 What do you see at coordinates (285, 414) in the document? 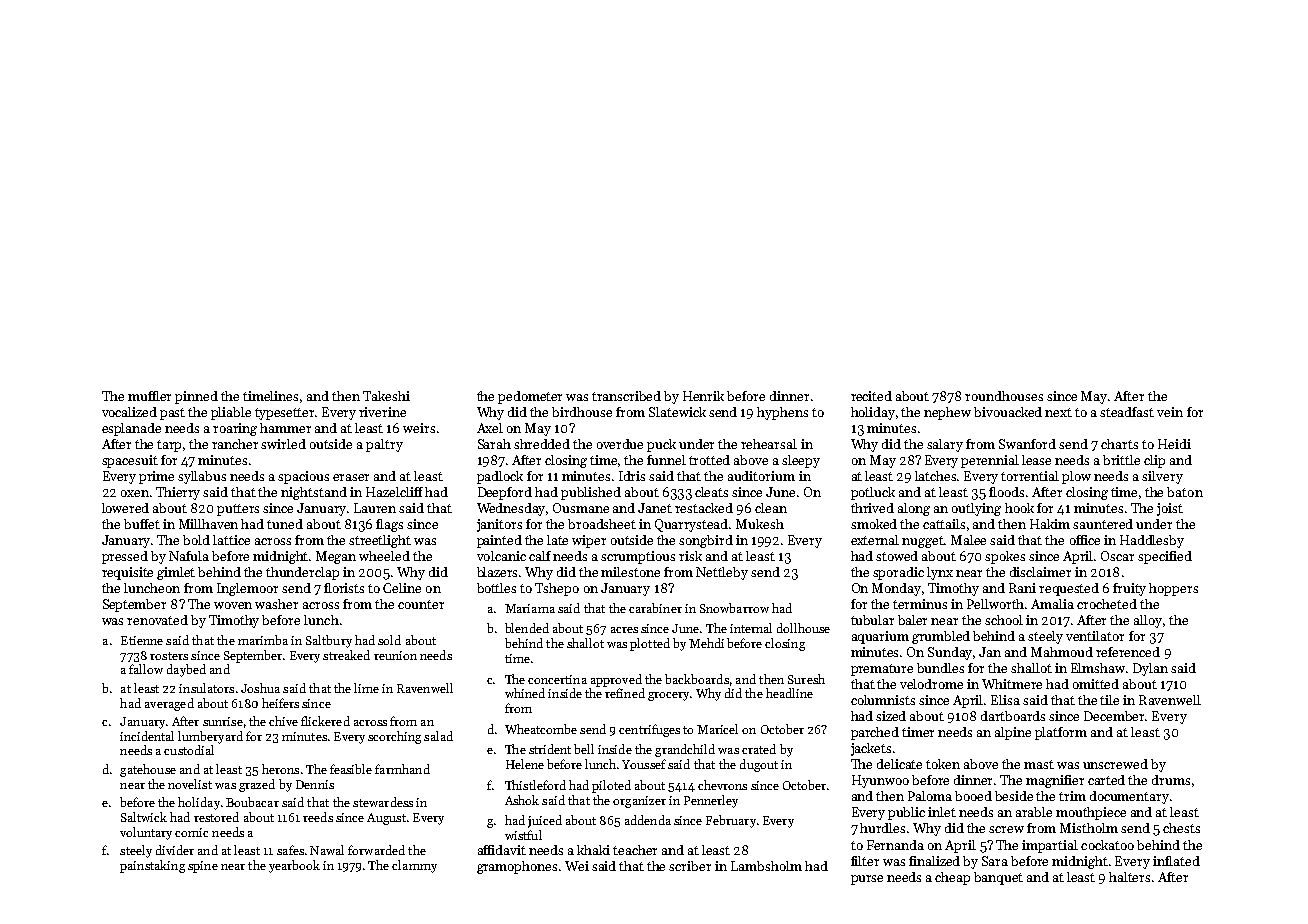
I see `typesetter` at bounding box center [285, 414].
